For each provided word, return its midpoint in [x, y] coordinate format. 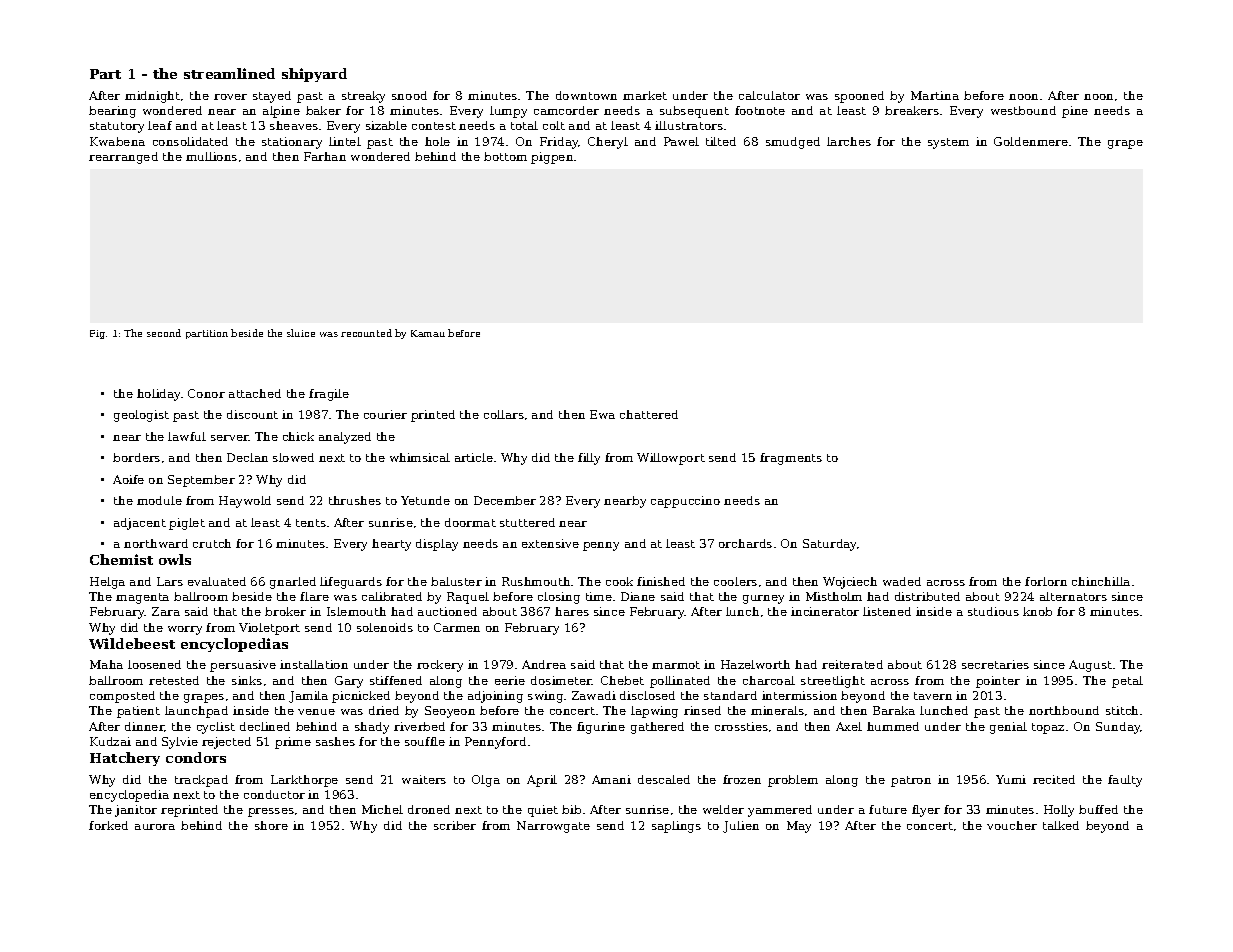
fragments [791, 459]
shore [271, 825]
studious [993, 611]
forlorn [1046, 581]
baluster [456, 581]
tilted [721, 141]
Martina [935, 95]
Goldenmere [1031, 141]
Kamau [428, 333]
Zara [166, 611]
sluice [301, 333]
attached [255, 393]
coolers [735, 581]
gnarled [293, 583]
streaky [363, 97]
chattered [649, 414]
